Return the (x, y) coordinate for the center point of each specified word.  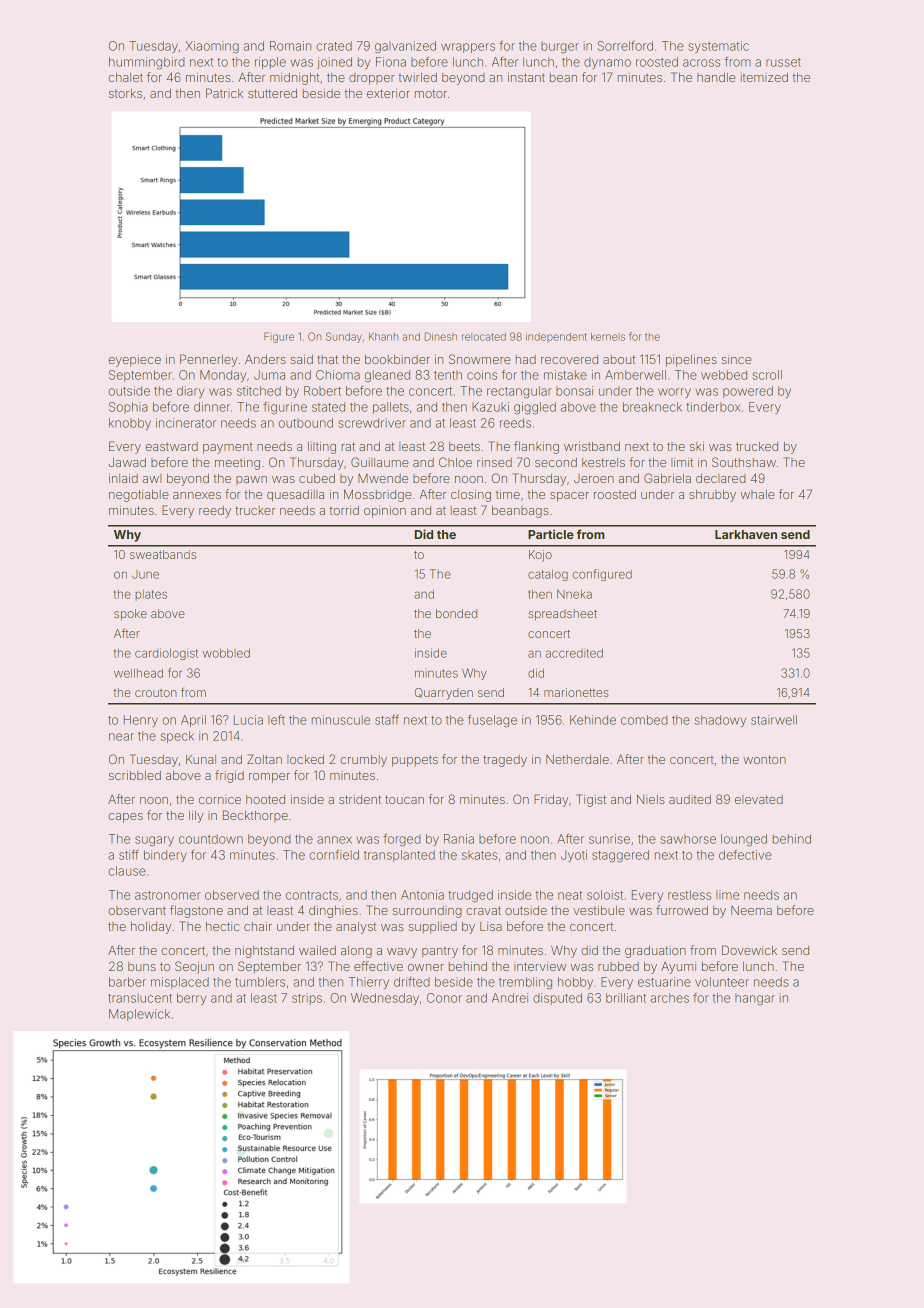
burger (560, 47)
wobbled (226, 653)
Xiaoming (212, 47)
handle (716, 77)
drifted (412, 982)
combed (644, 720)
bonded (456, 613)
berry (191, 999)
